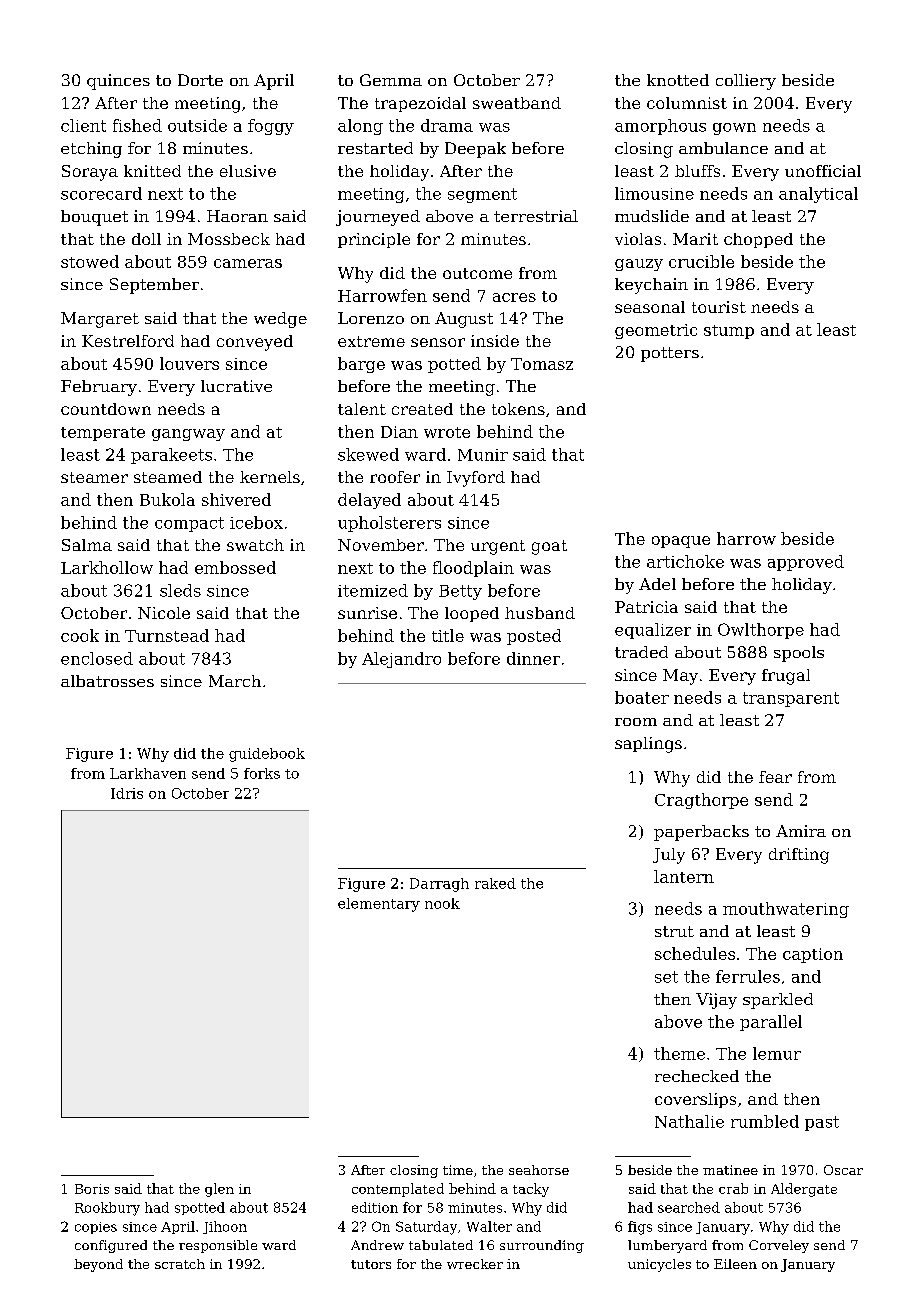 The height and width of the page is (1308, 924). What do you see at coordinates (734, 129) in the page?
I see `gown` at bounding box center [734, 129].
